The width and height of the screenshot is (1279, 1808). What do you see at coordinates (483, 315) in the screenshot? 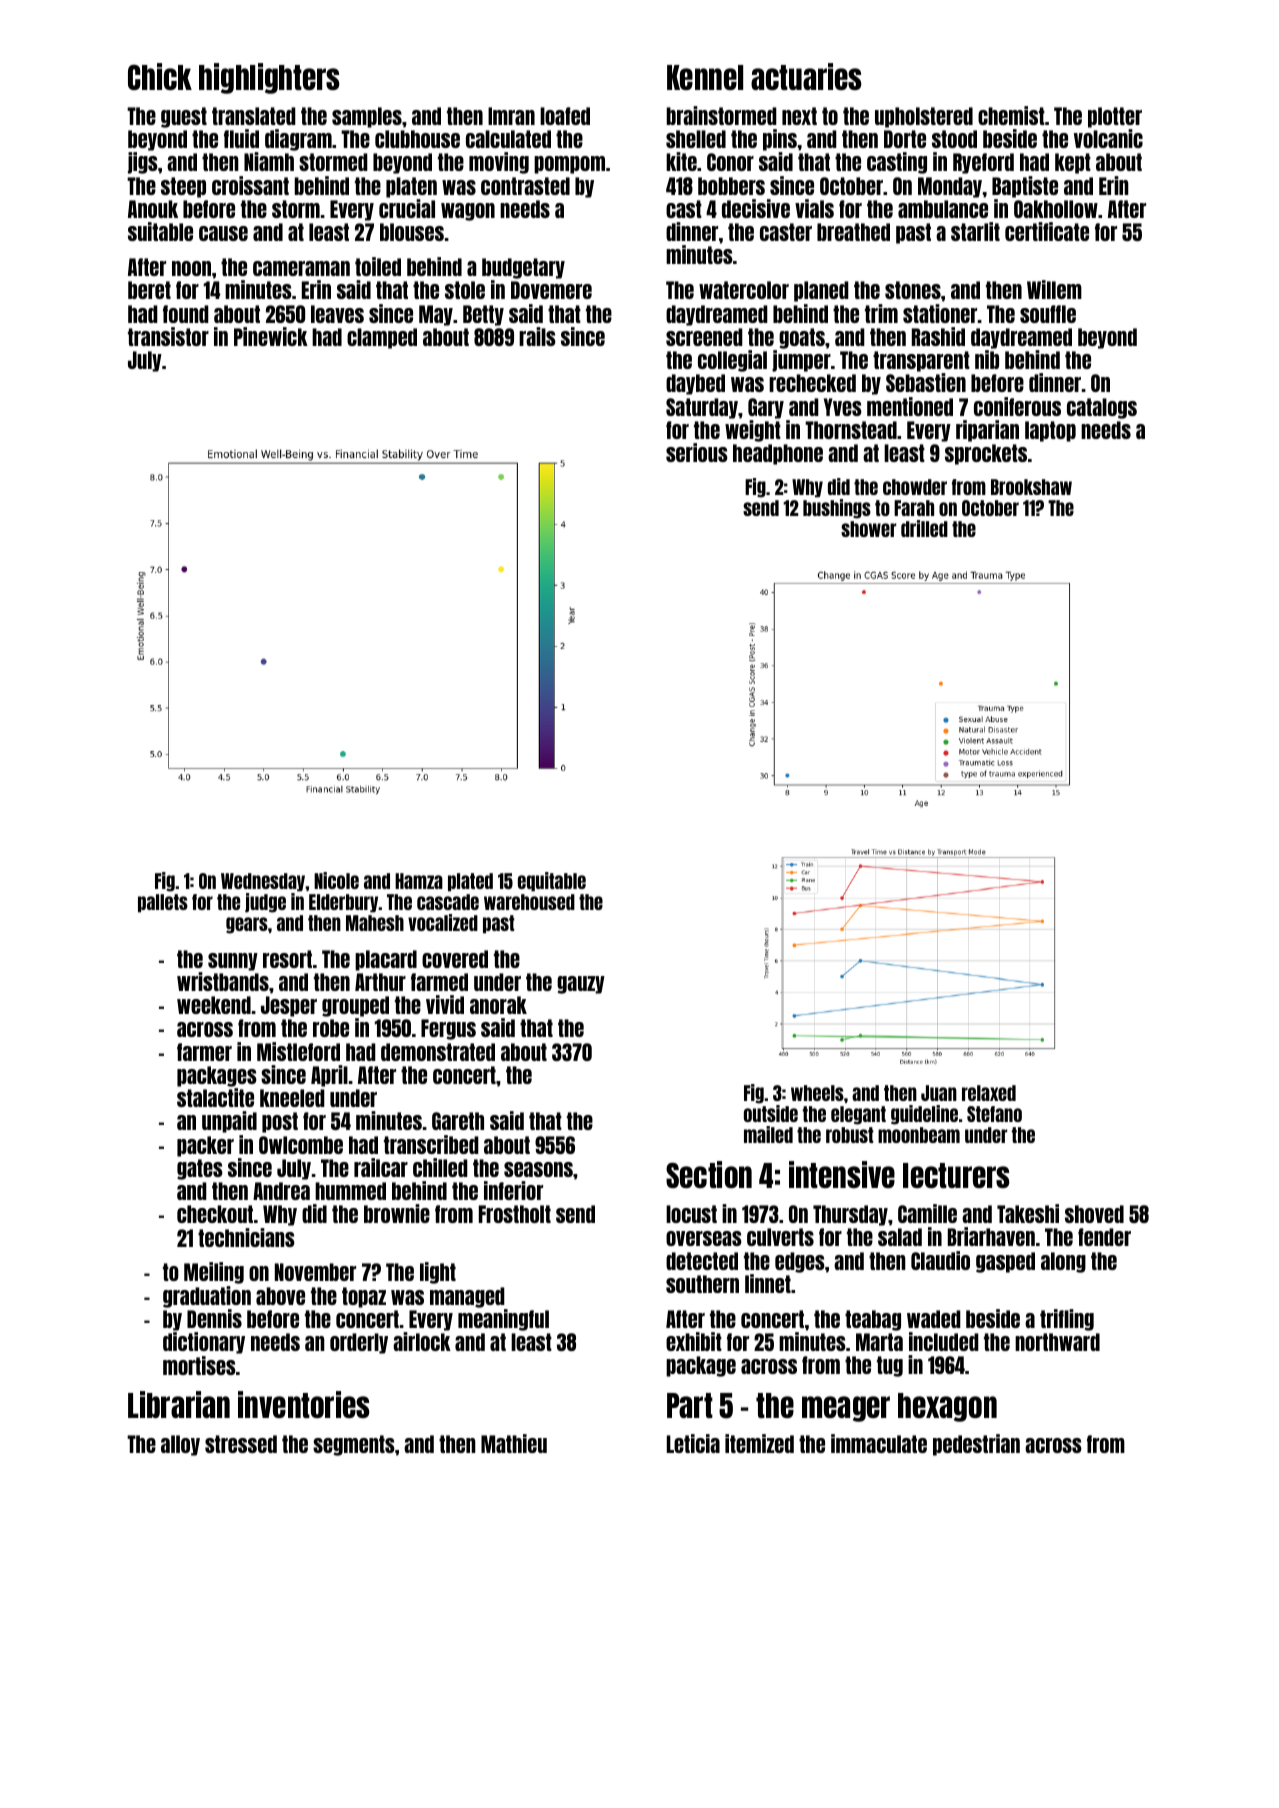
I see `Betty` at bounding box center [483, 315].
